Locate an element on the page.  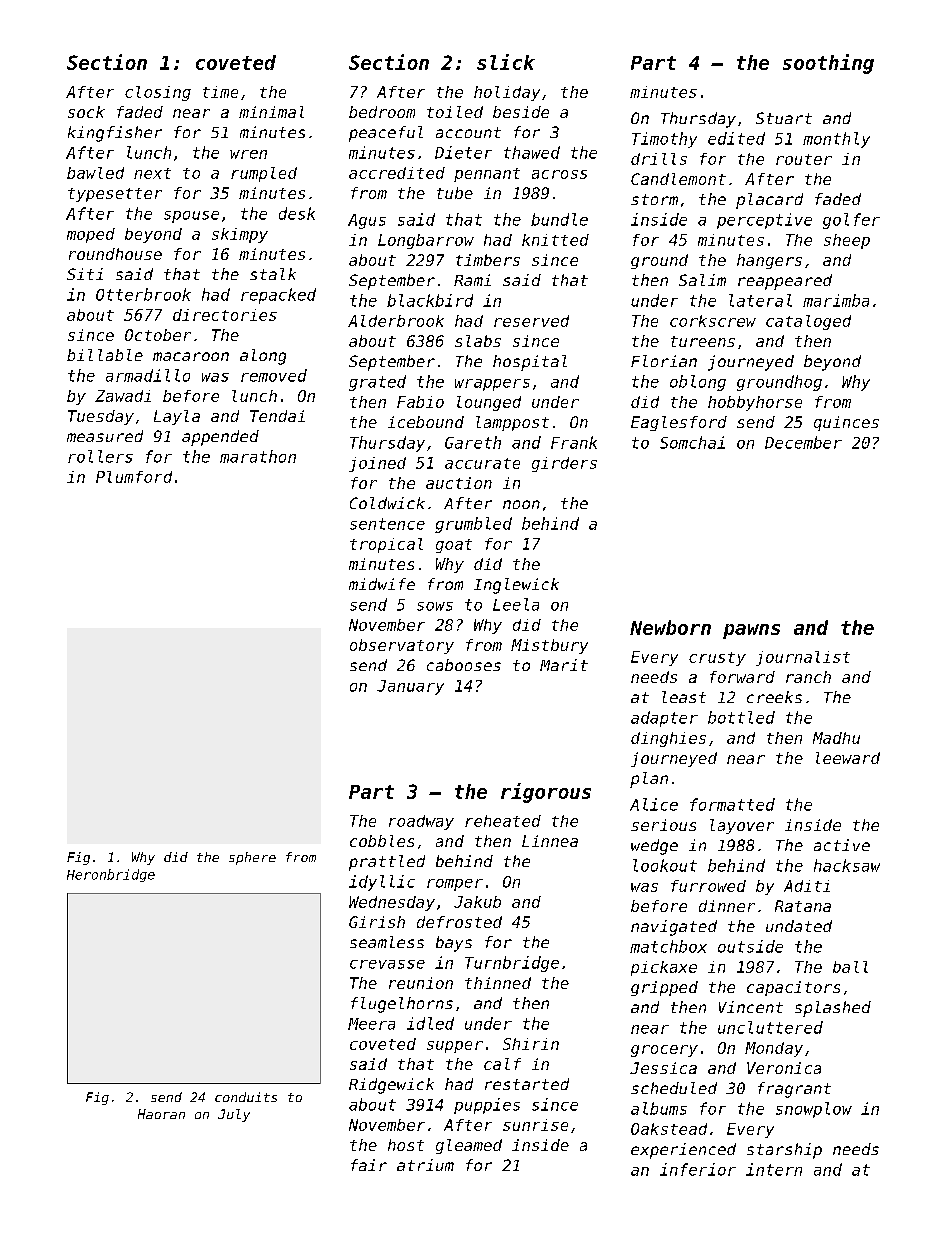
conduits is located at coordinates (246, 1097).
